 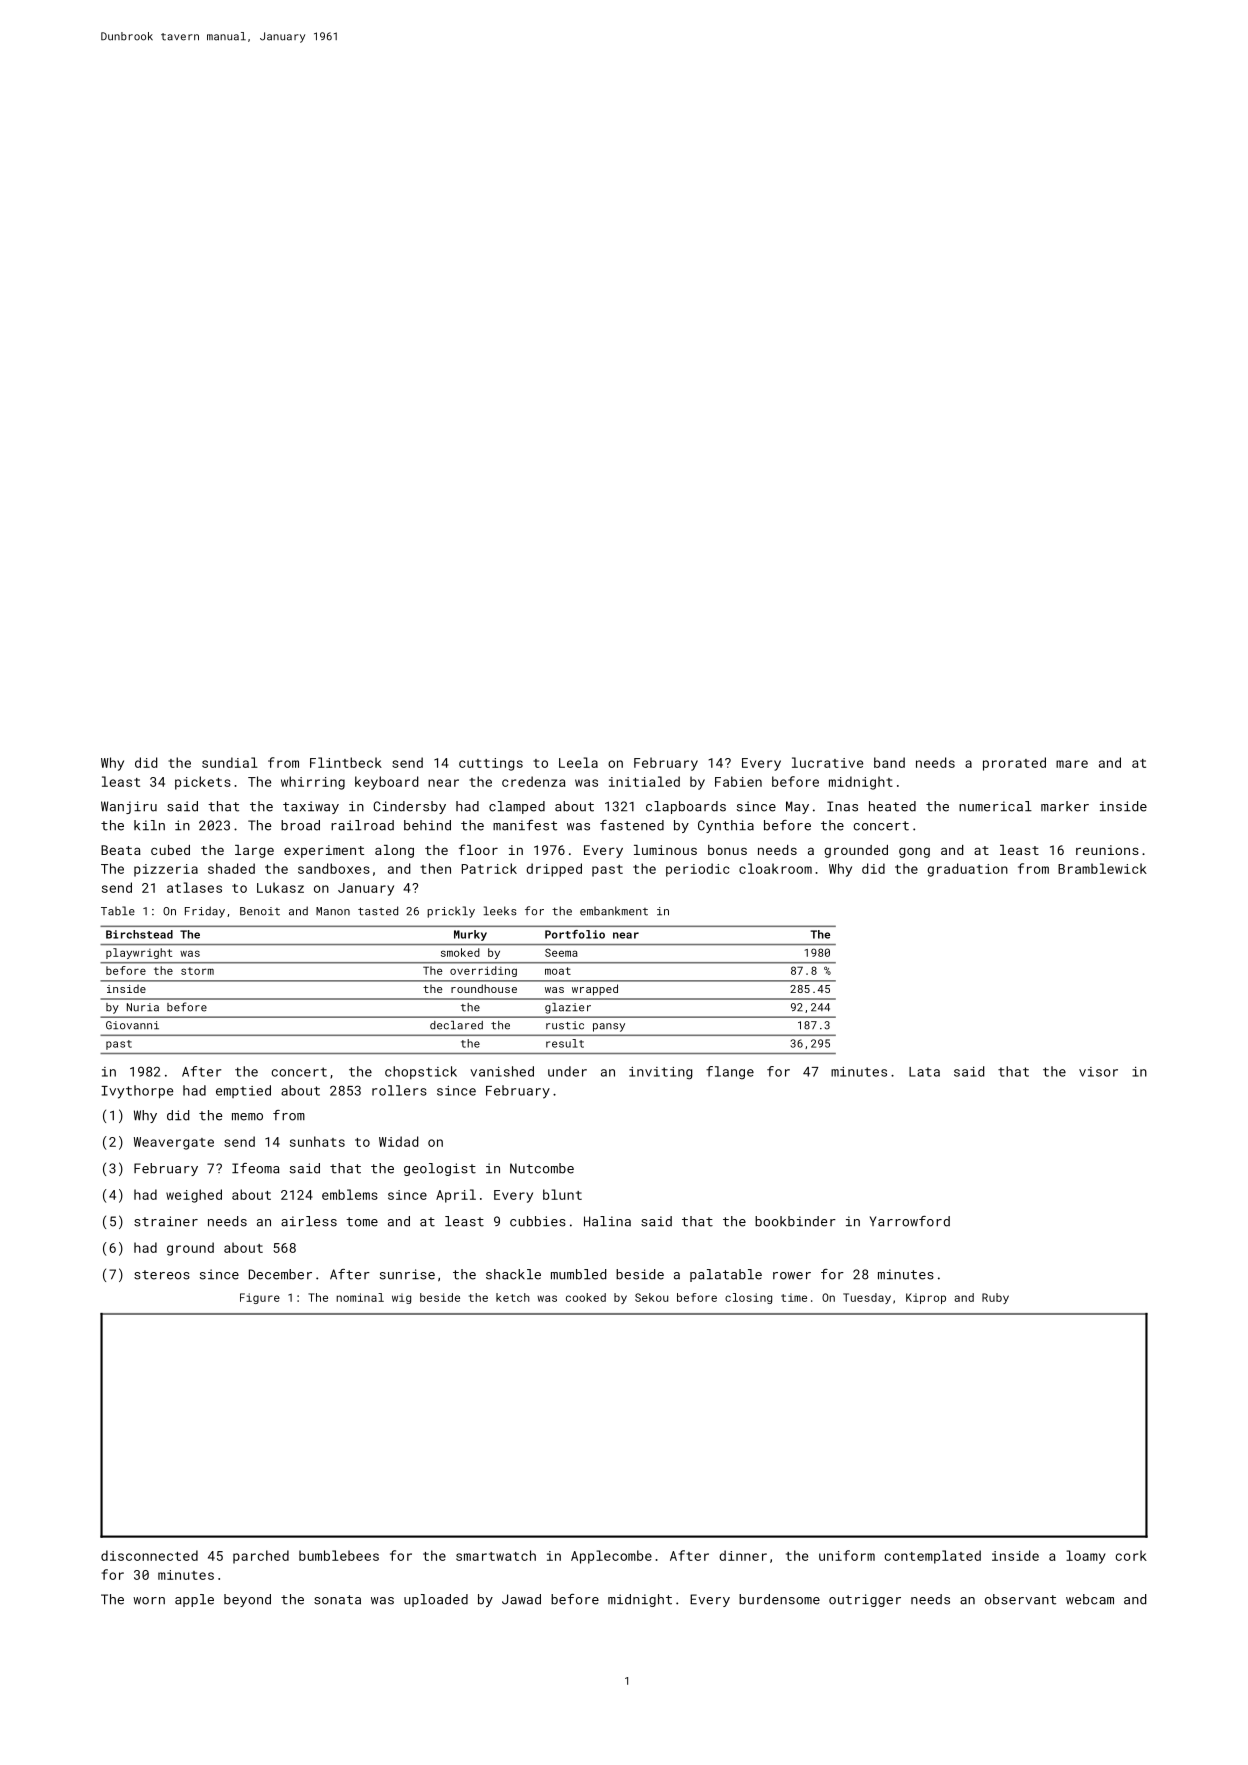 I want to click on Inas, so click(x=842, y=806).
